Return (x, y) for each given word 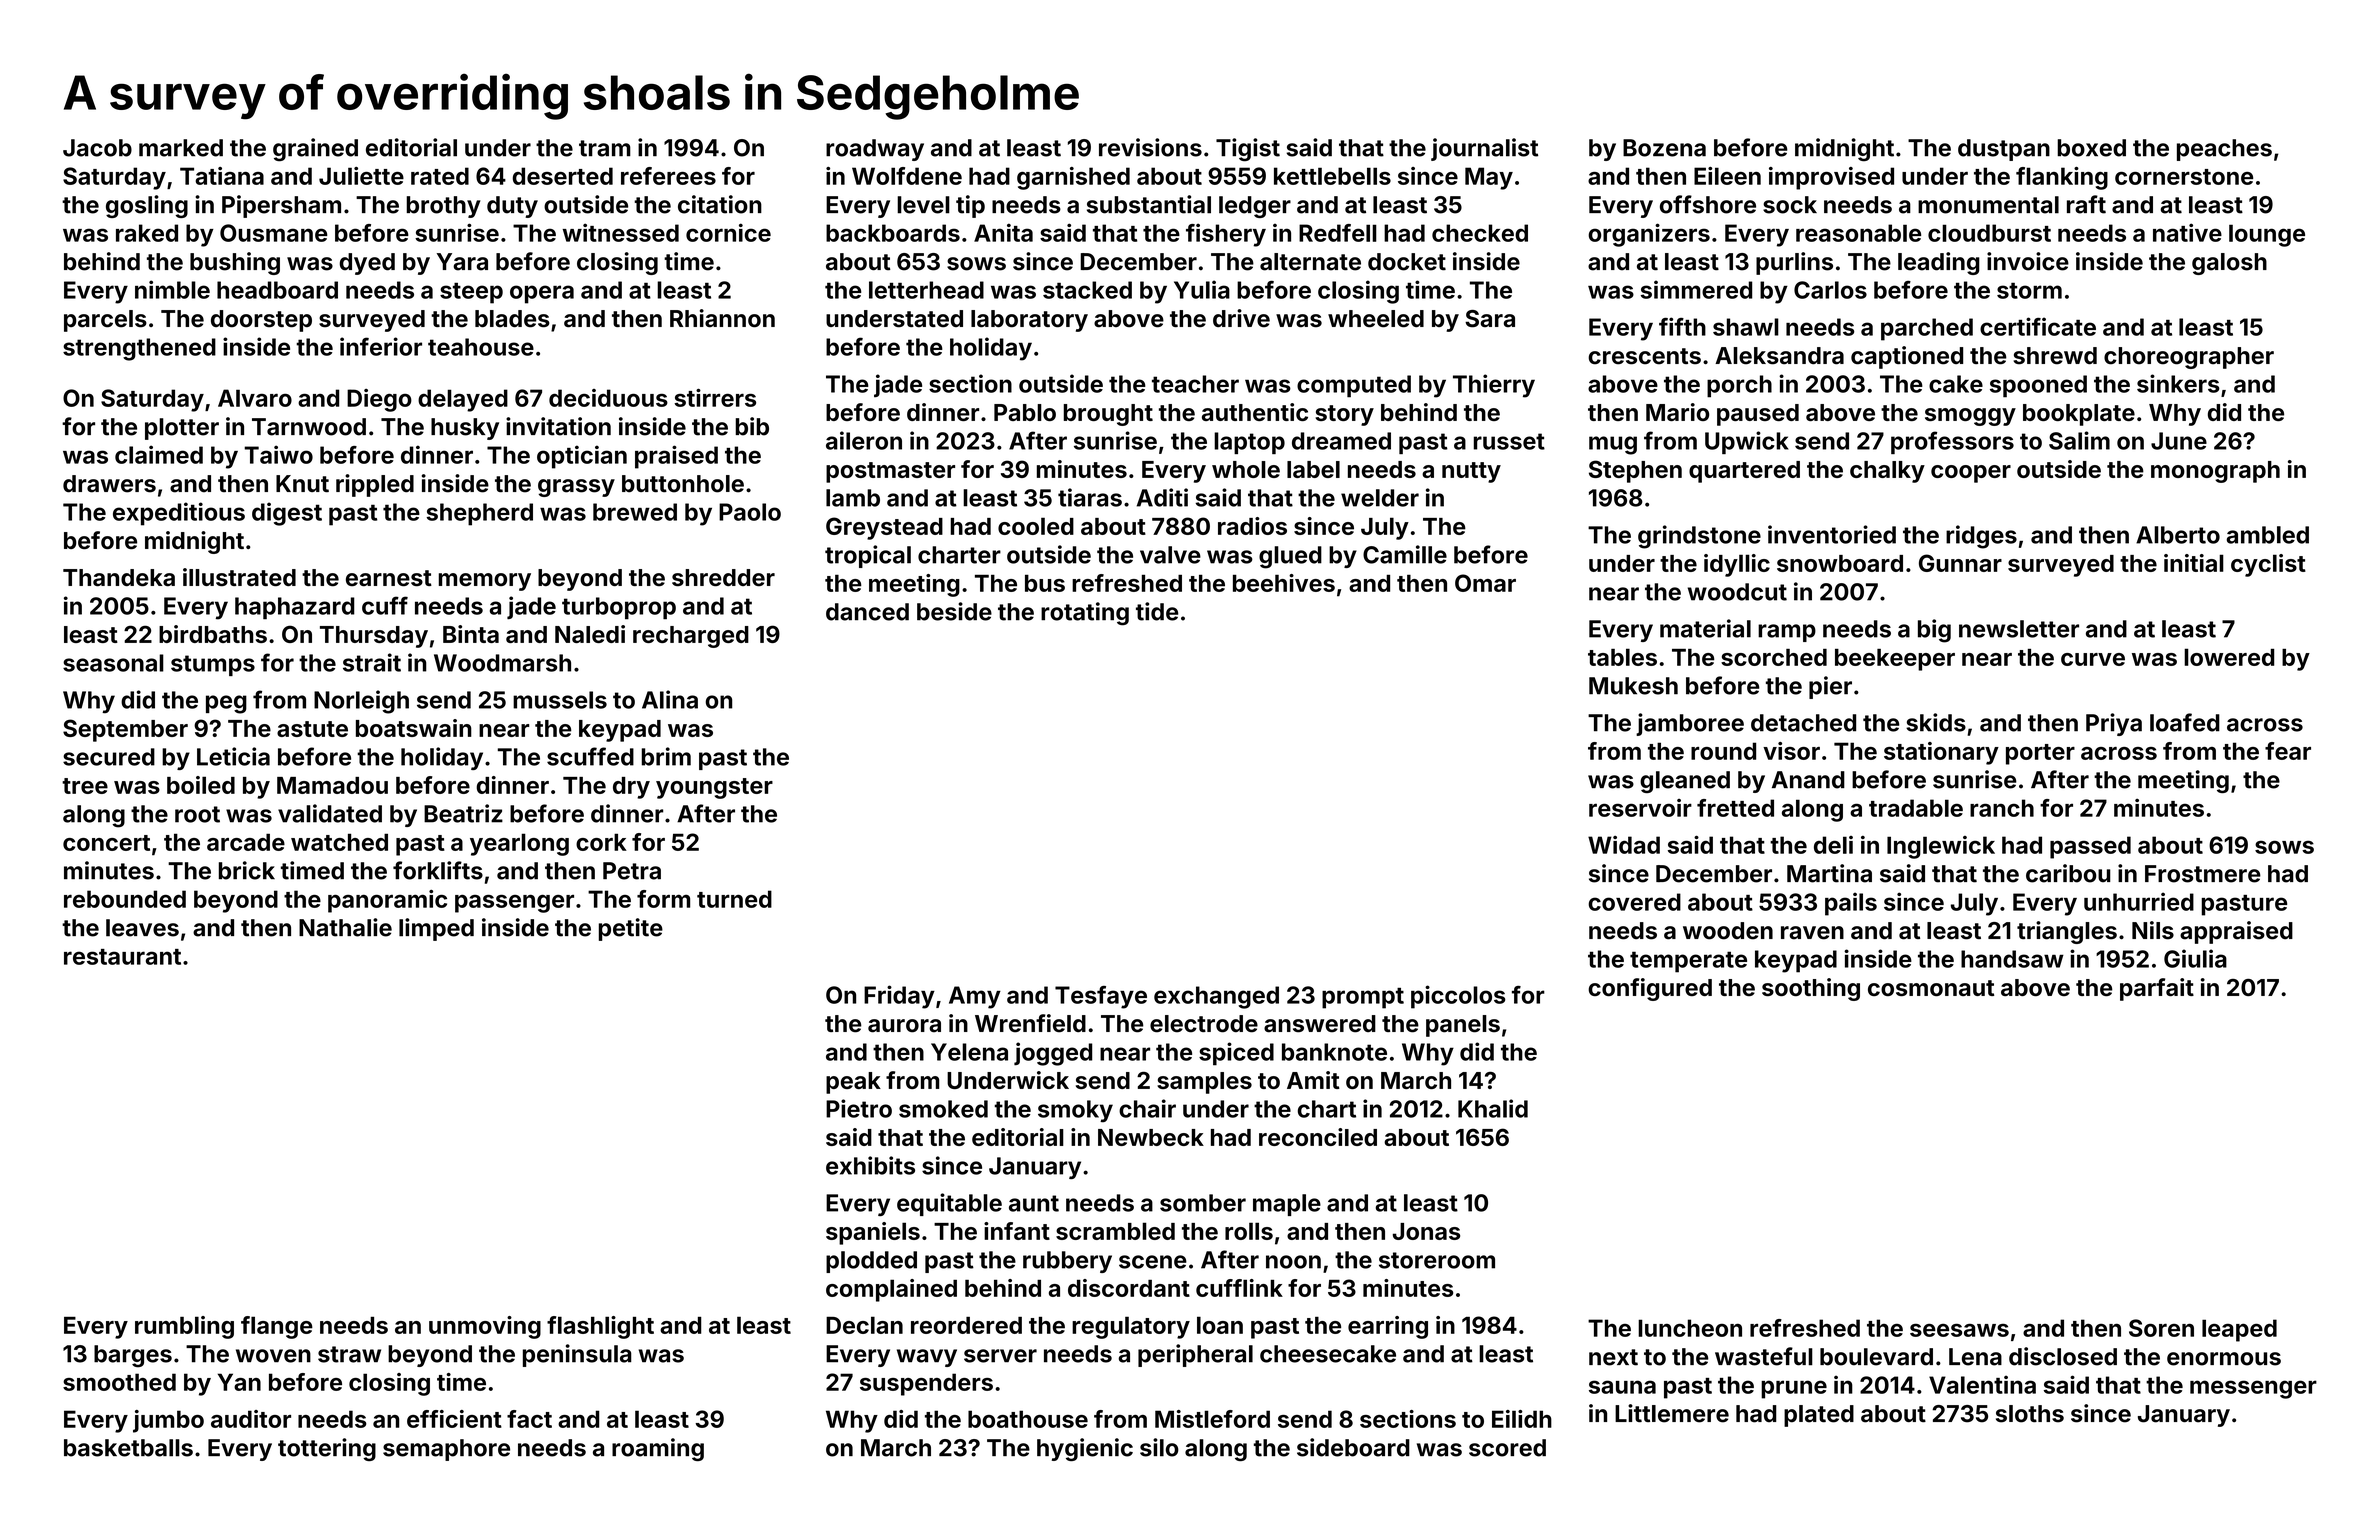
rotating (1085, 614)
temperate (1688, 962)
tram (605, 148)
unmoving (485, 1327)
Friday (899, 997)
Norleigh (361, 702)
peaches (2224, 150)
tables (1622, 657)
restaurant (122, 957)
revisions (1150, 147)
